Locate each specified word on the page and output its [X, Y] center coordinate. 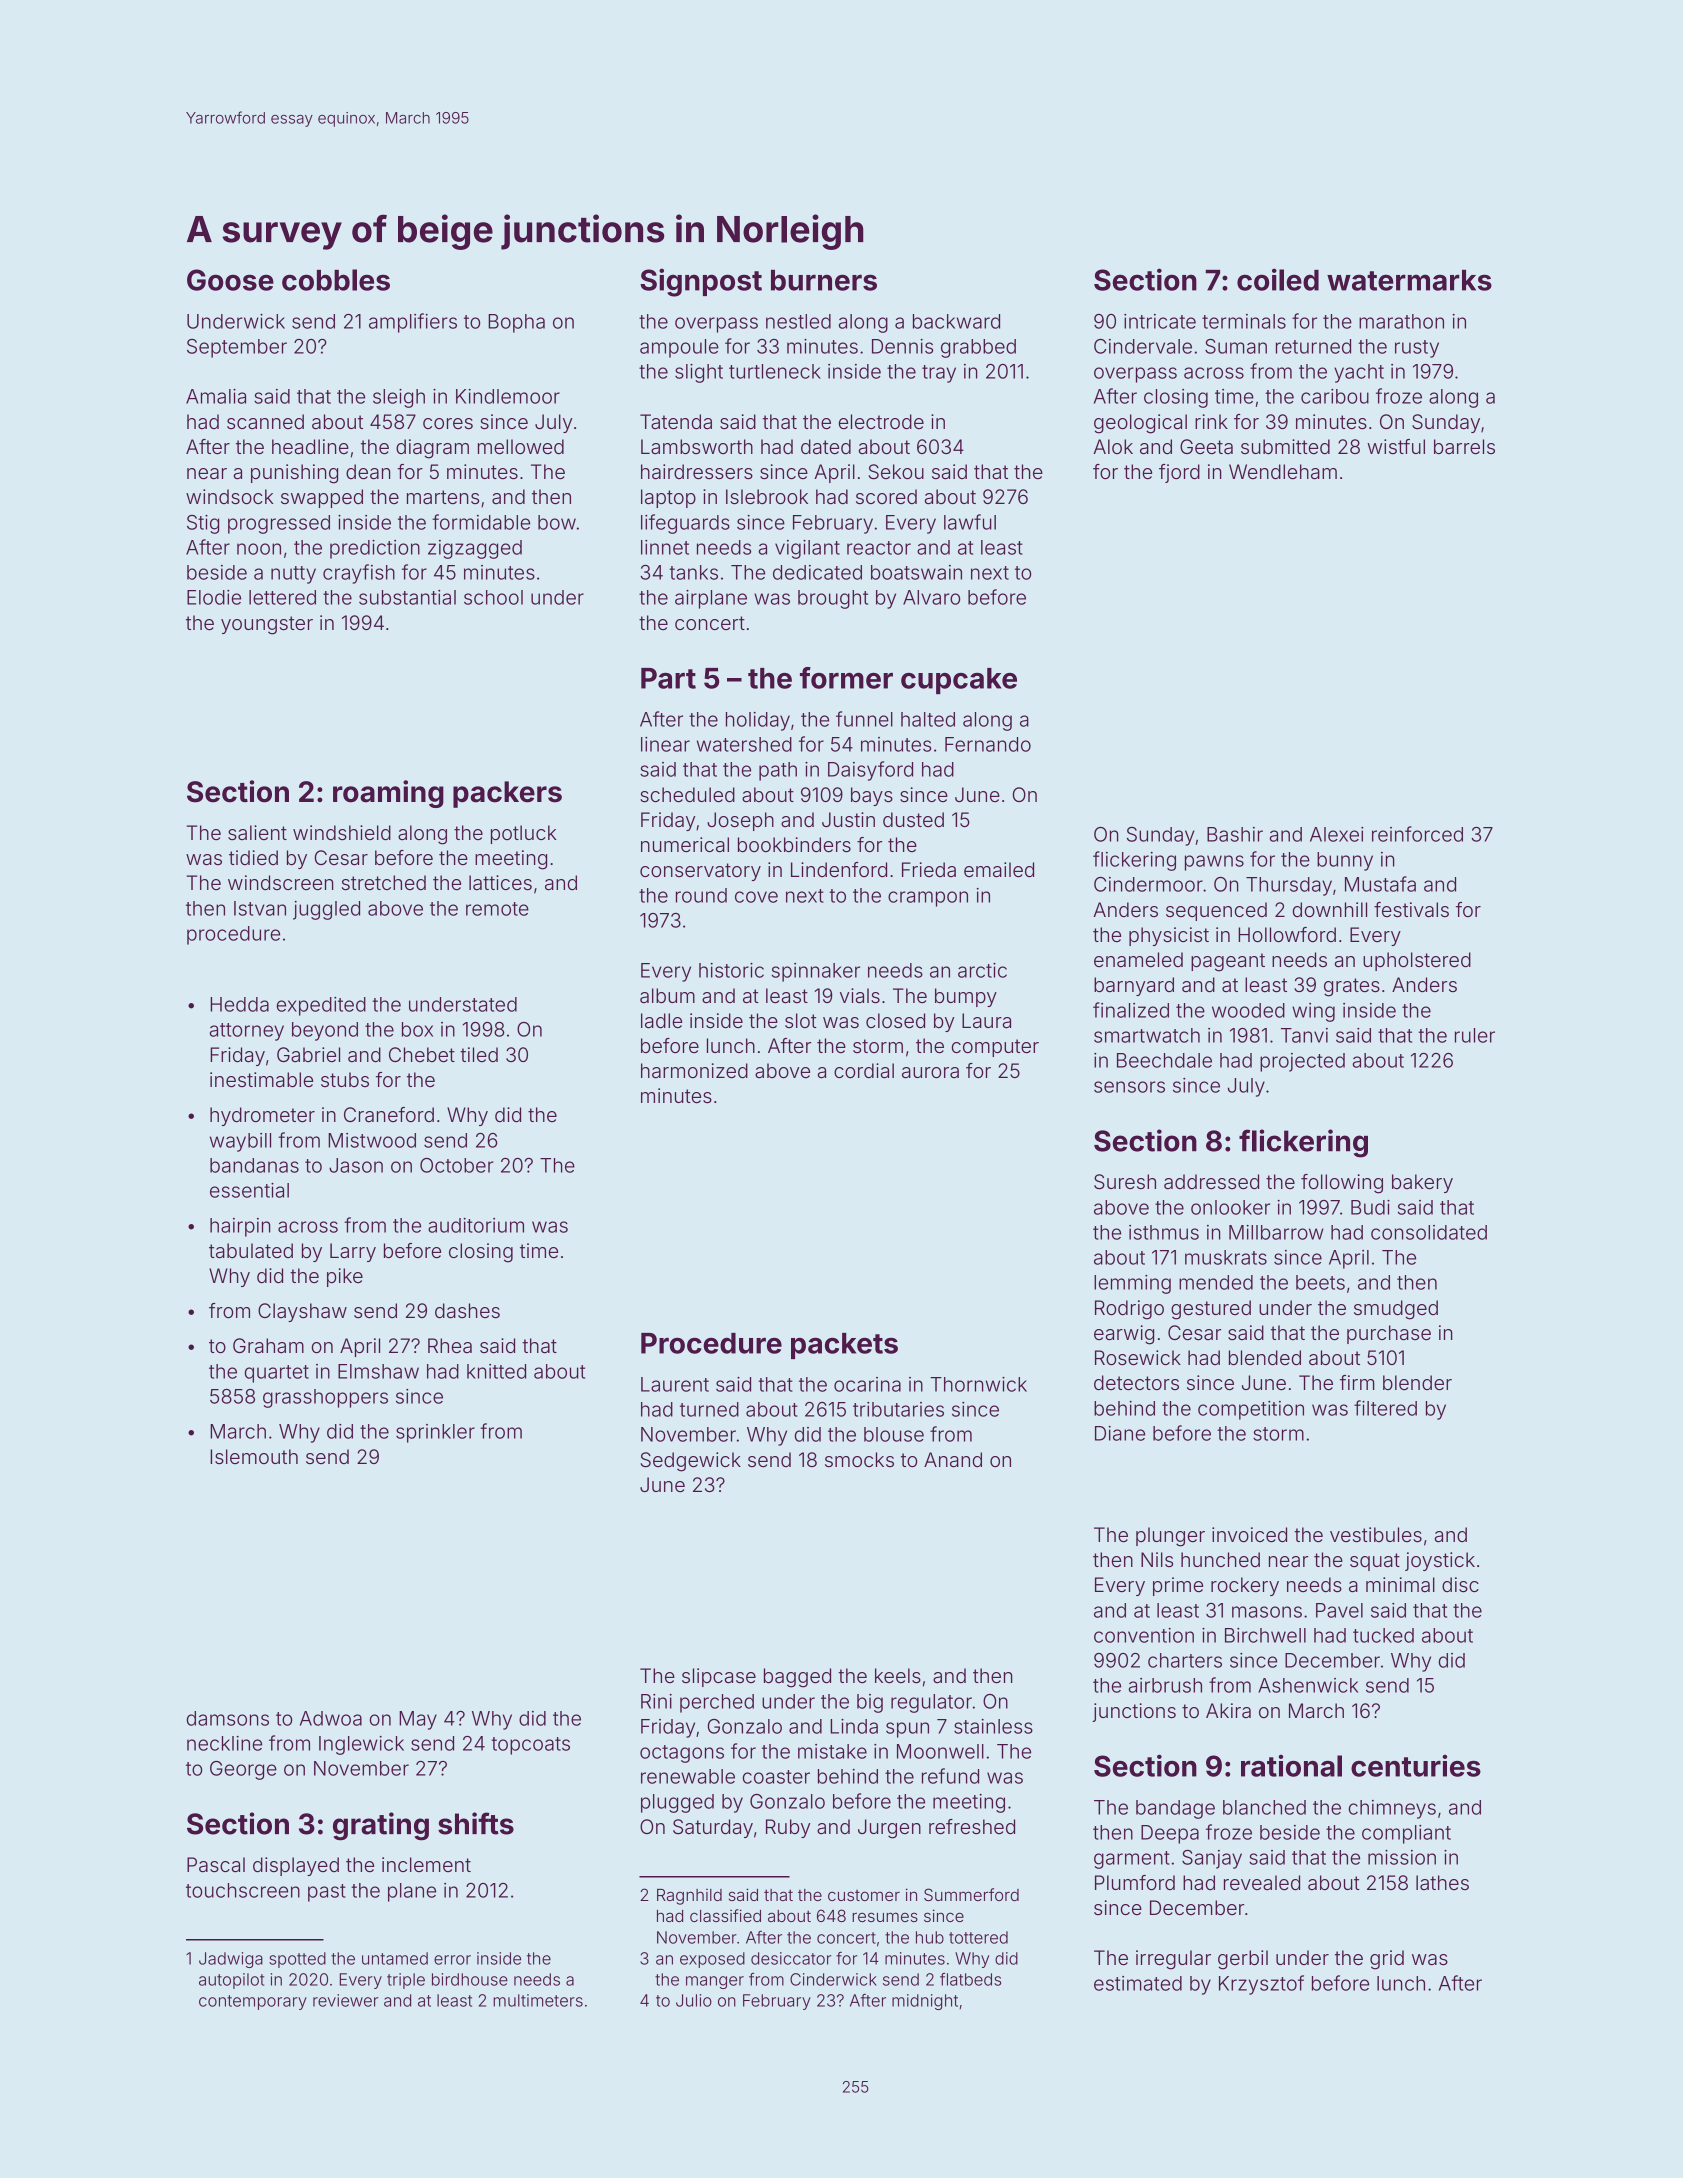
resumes [885, 1917]
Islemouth [254, 1456]
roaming [388, 794]
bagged [797, 1678]
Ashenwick [1308, 1685]
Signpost [701, 282]
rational [1291, 1766]
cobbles [336, 280]
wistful [1396, 446]
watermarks [1409, 280]
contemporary [253, 2002]
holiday [758, 721]
